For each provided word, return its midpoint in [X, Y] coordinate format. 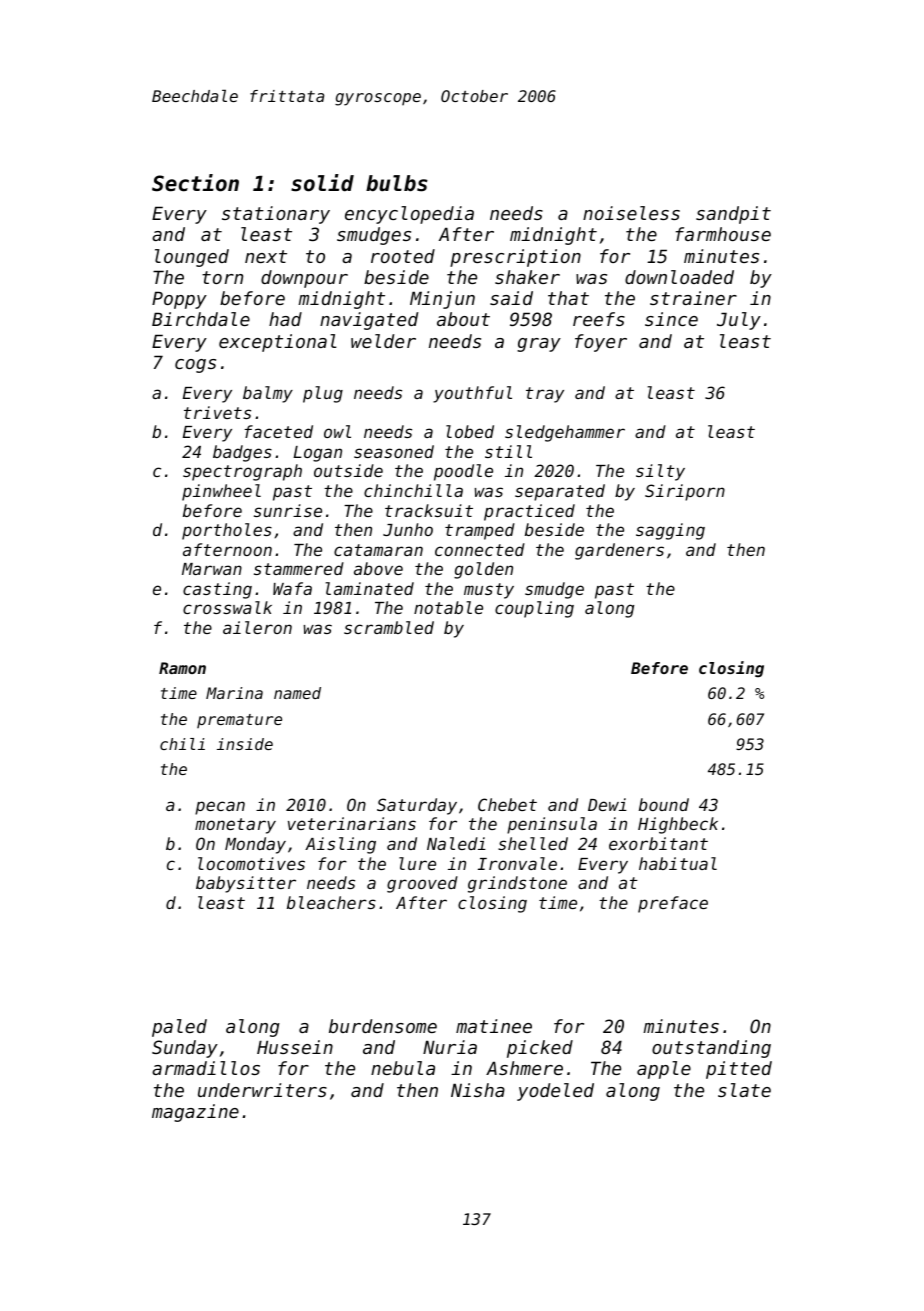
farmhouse [723, 234]
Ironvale [517, 863]
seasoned [394, 451]
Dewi [607, 804]
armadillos [206, 1068]
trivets [217, 412]
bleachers [331, 902]
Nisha [478, 1090]
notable [448, 607]
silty [660, 472]
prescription [515, 258]
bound [664, 804]
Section [195, 183]
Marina [234, 693]
